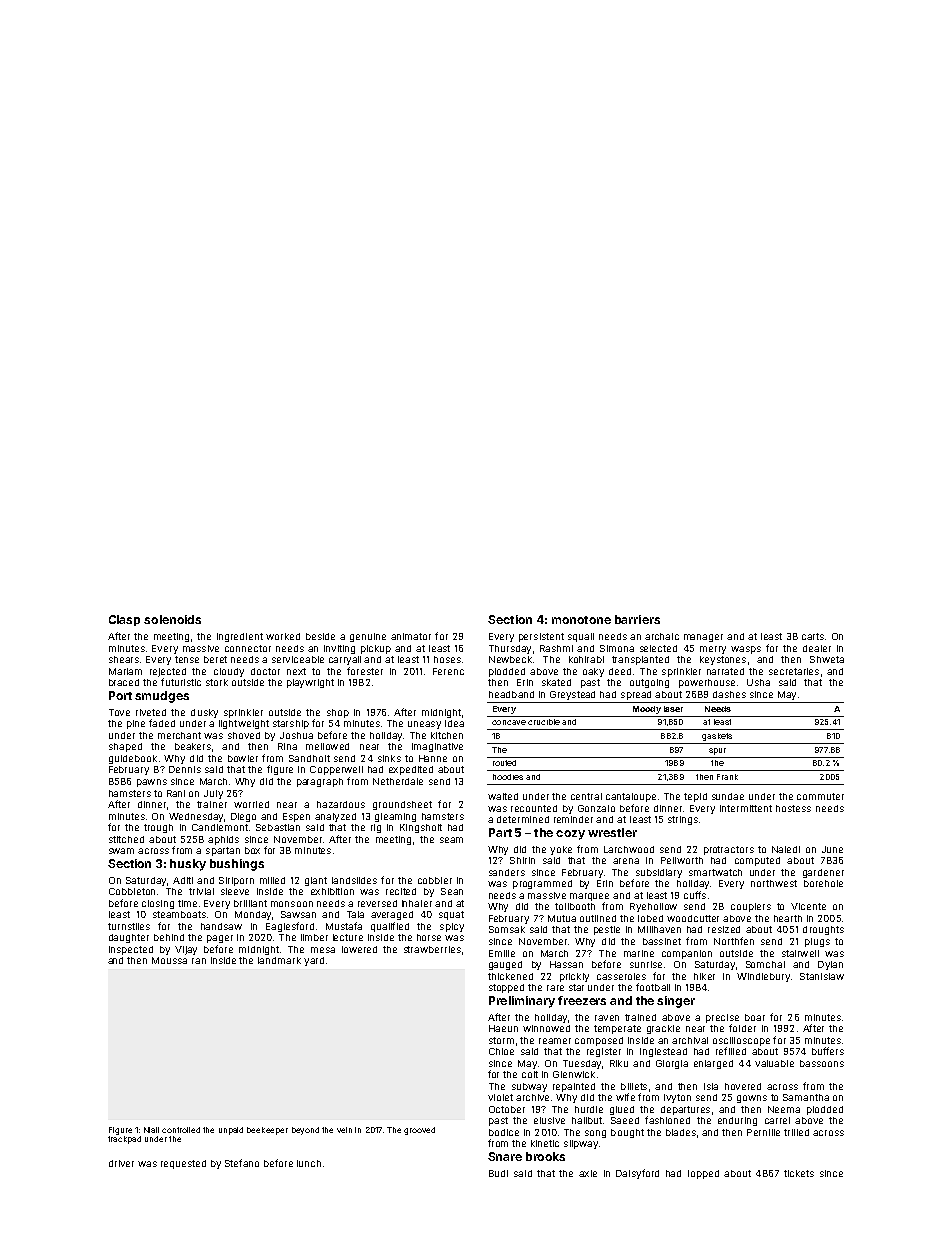  What do you see at coordinates (506, 988) in the page?
I see `stopped` at bounding box center [506, 988].
